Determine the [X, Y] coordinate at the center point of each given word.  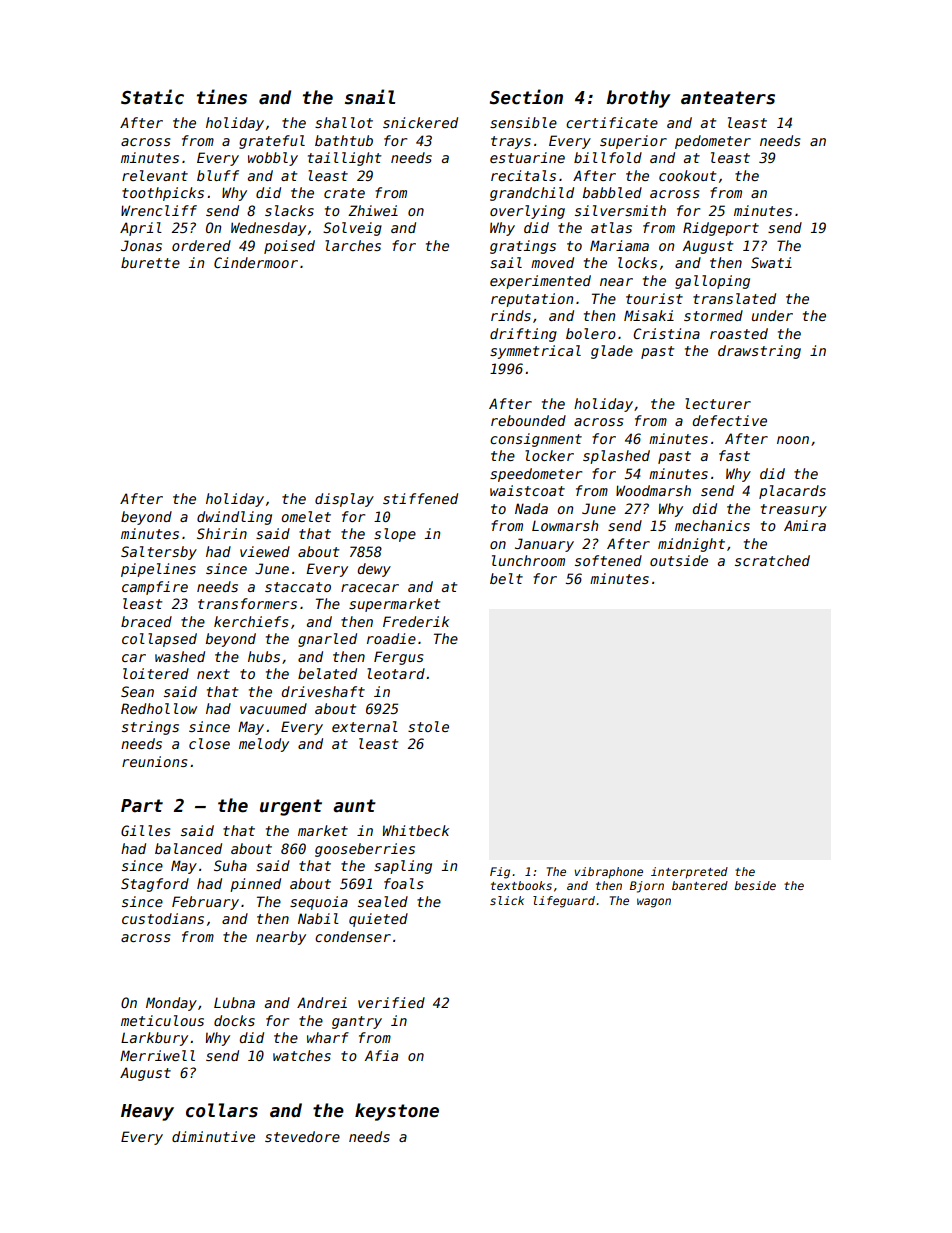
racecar [370, 588]
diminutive [213, 1136]
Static [152, 97]
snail [370, 97]
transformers [247, 603]
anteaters [728, 98]
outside [679, 560]
